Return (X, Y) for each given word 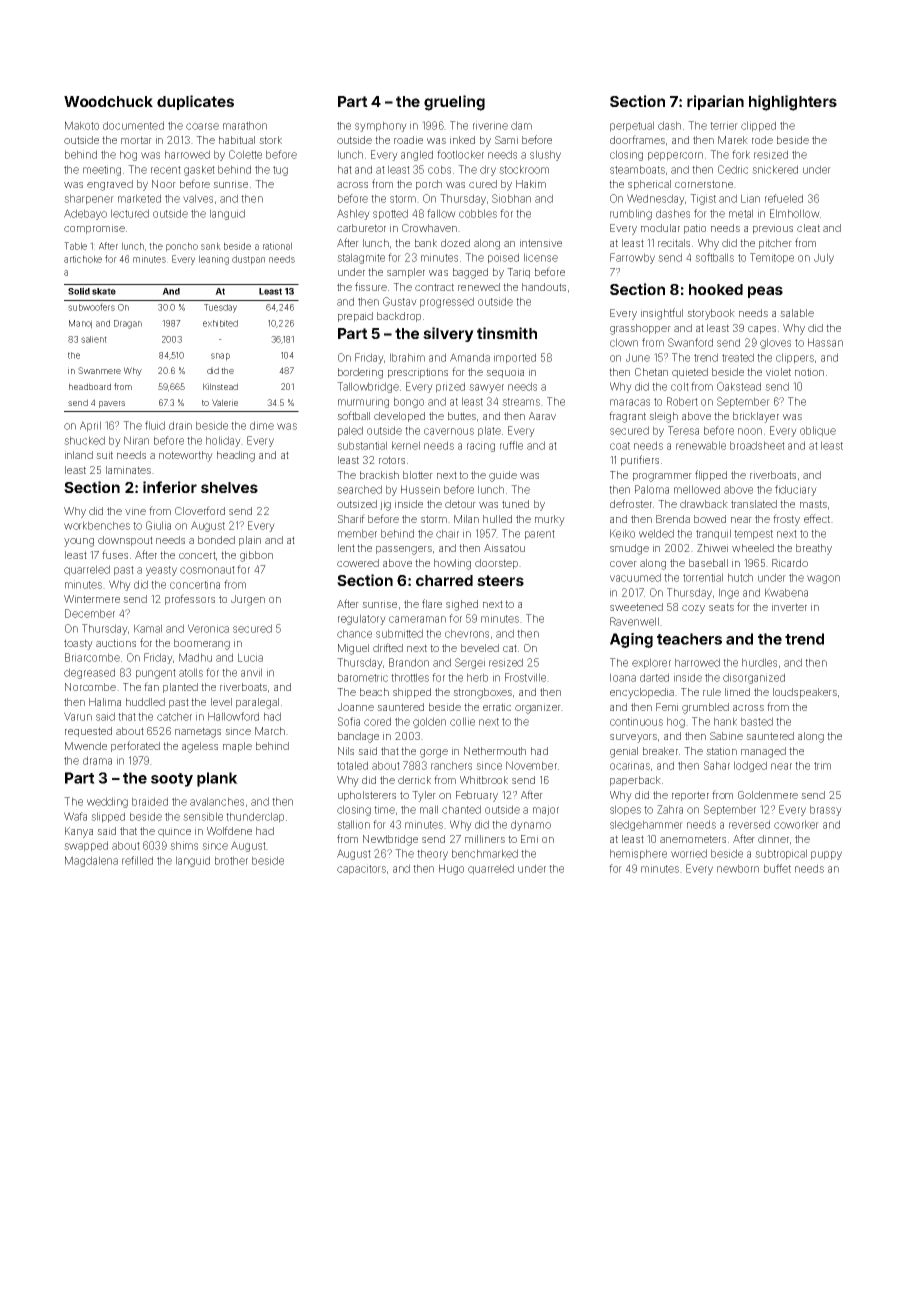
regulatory (362, 619)
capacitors (361, 869)
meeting (102, 170)
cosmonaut (207, 570)
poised (503, 258)
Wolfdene (229, 830)
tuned (515, 504)
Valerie (225, 402)
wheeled (753, 548)
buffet (777, 868)
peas (765, 292)
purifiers (640, 460)
